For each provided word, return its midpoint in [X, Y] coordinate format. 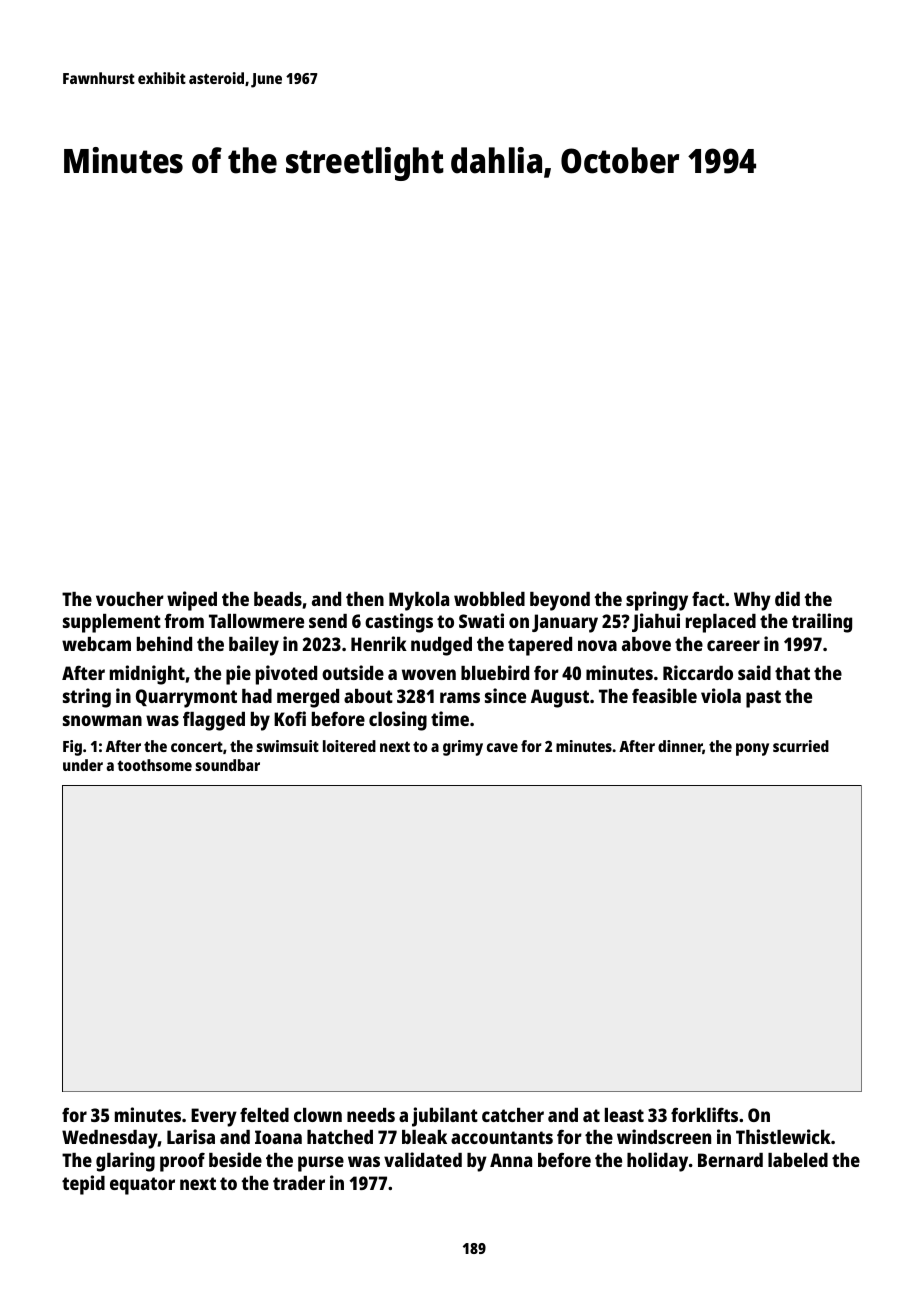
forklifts [704, 1114]
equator [142, 1186]
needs [371, 1115]
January [565, 623]
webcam [96, 644]
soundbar [227, 765]
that [792, 673]
